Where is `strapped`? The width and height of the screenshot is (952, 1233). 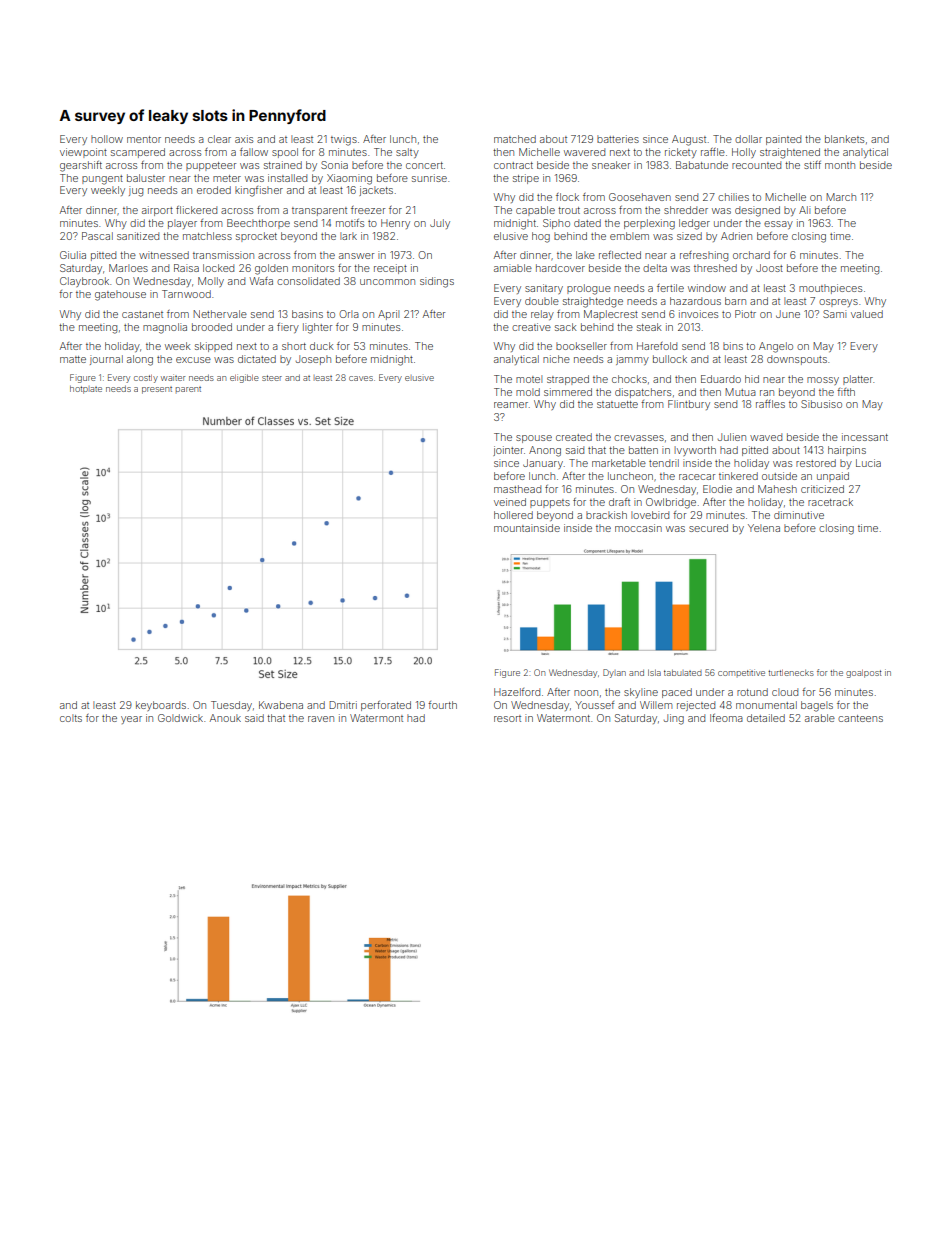 strapped is located at coordinates (568, 380).
